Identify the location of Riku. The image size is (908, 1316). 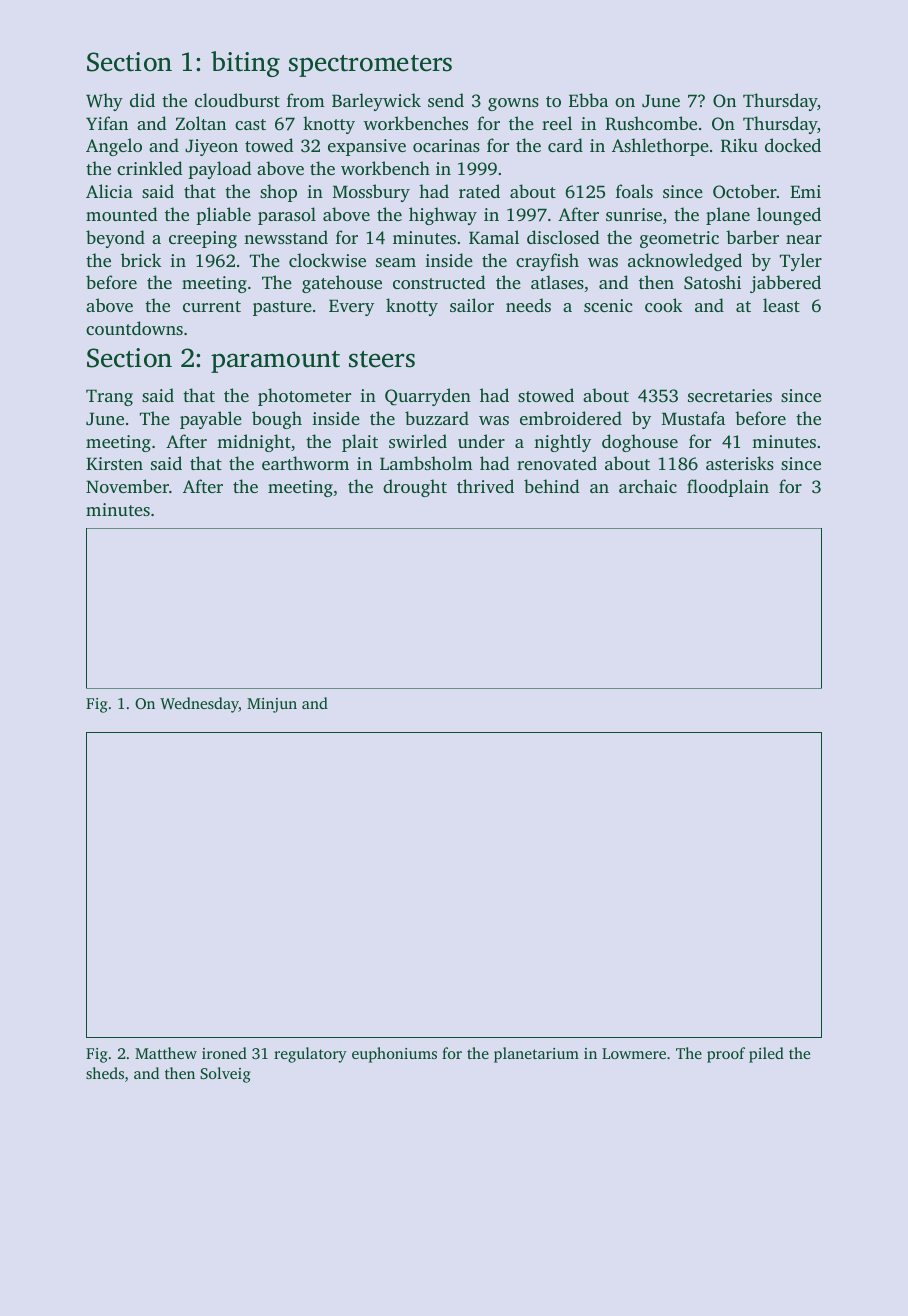
(739, 145).
